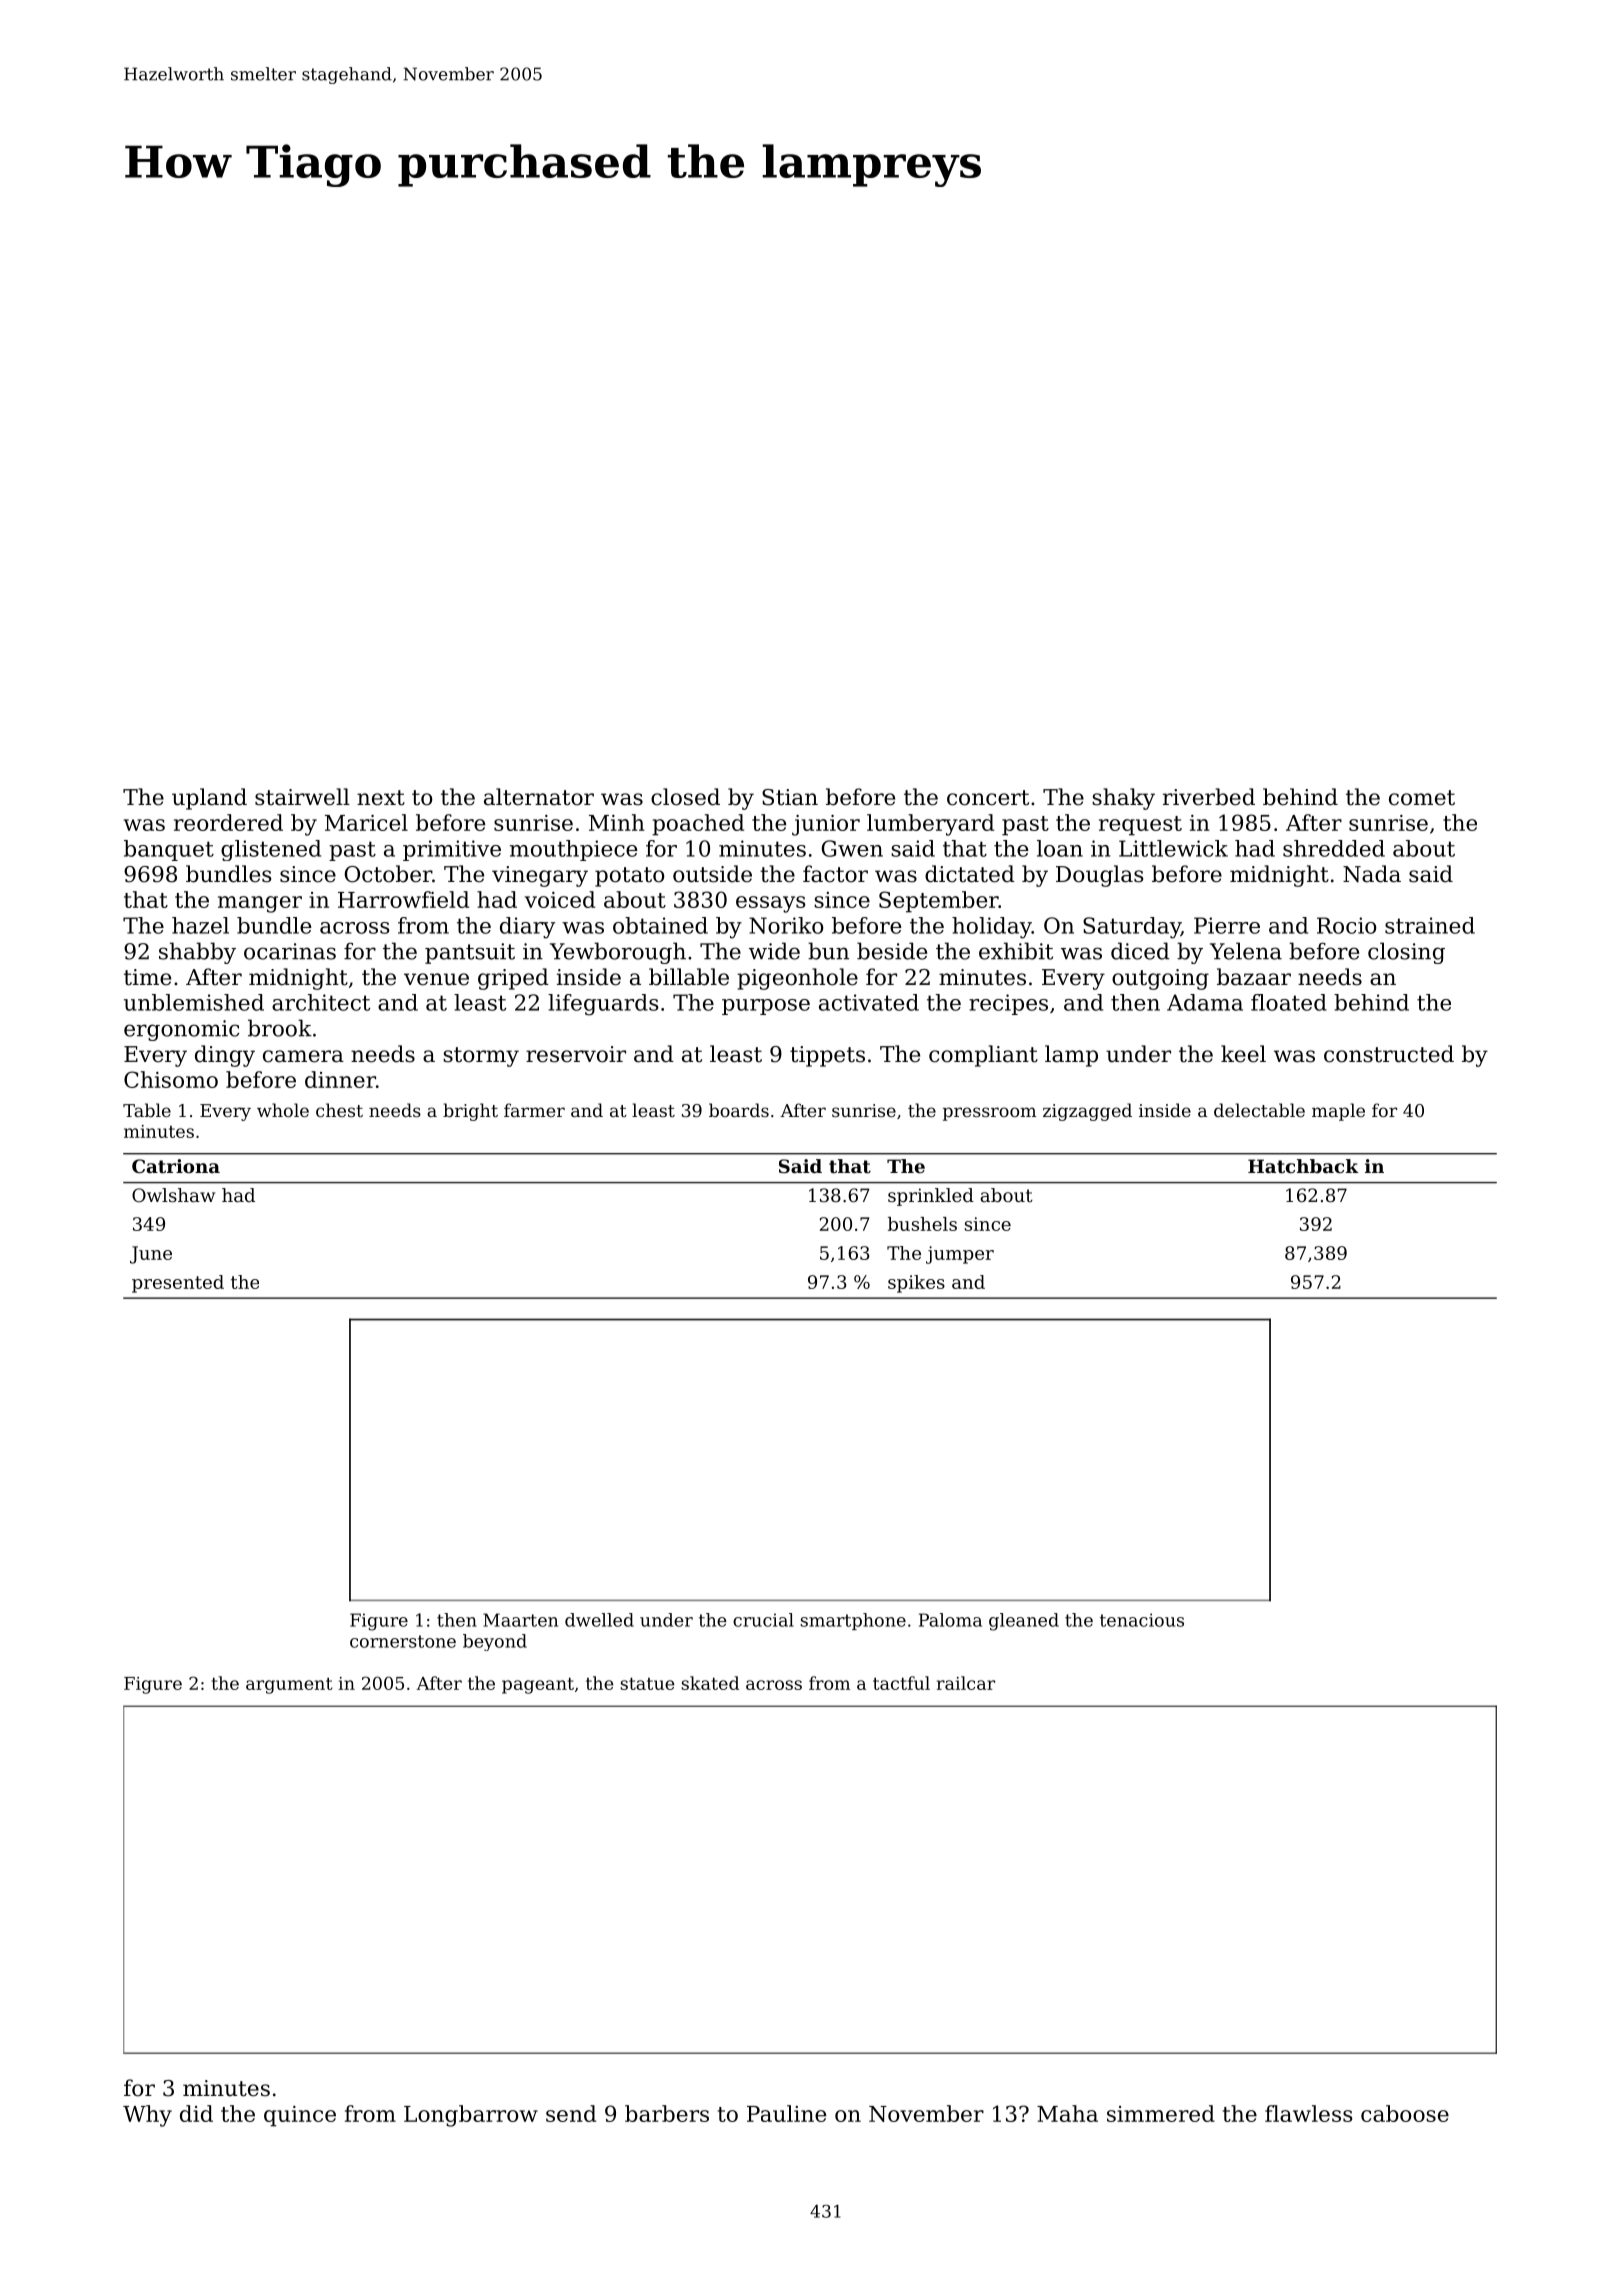  I want to click on pageant, so click(538, 1685).
